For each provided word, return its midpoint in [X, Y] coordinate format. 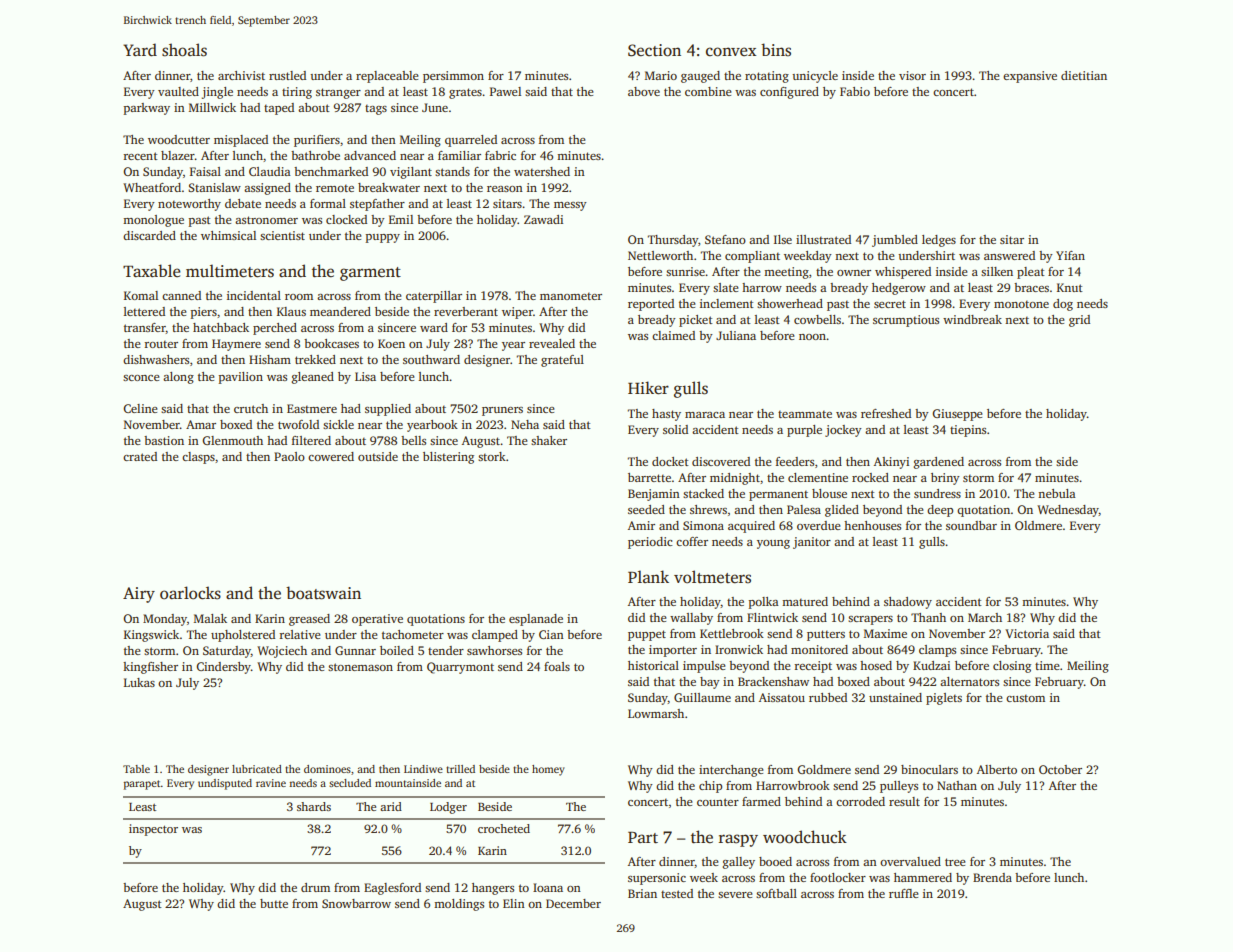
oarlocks [190, 593]
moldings [459, 905]
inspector [153, 830]
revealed [552, 343]
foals [557, 666]
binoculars [929, 769]
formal [328, 203]
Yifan [1070, 255]
